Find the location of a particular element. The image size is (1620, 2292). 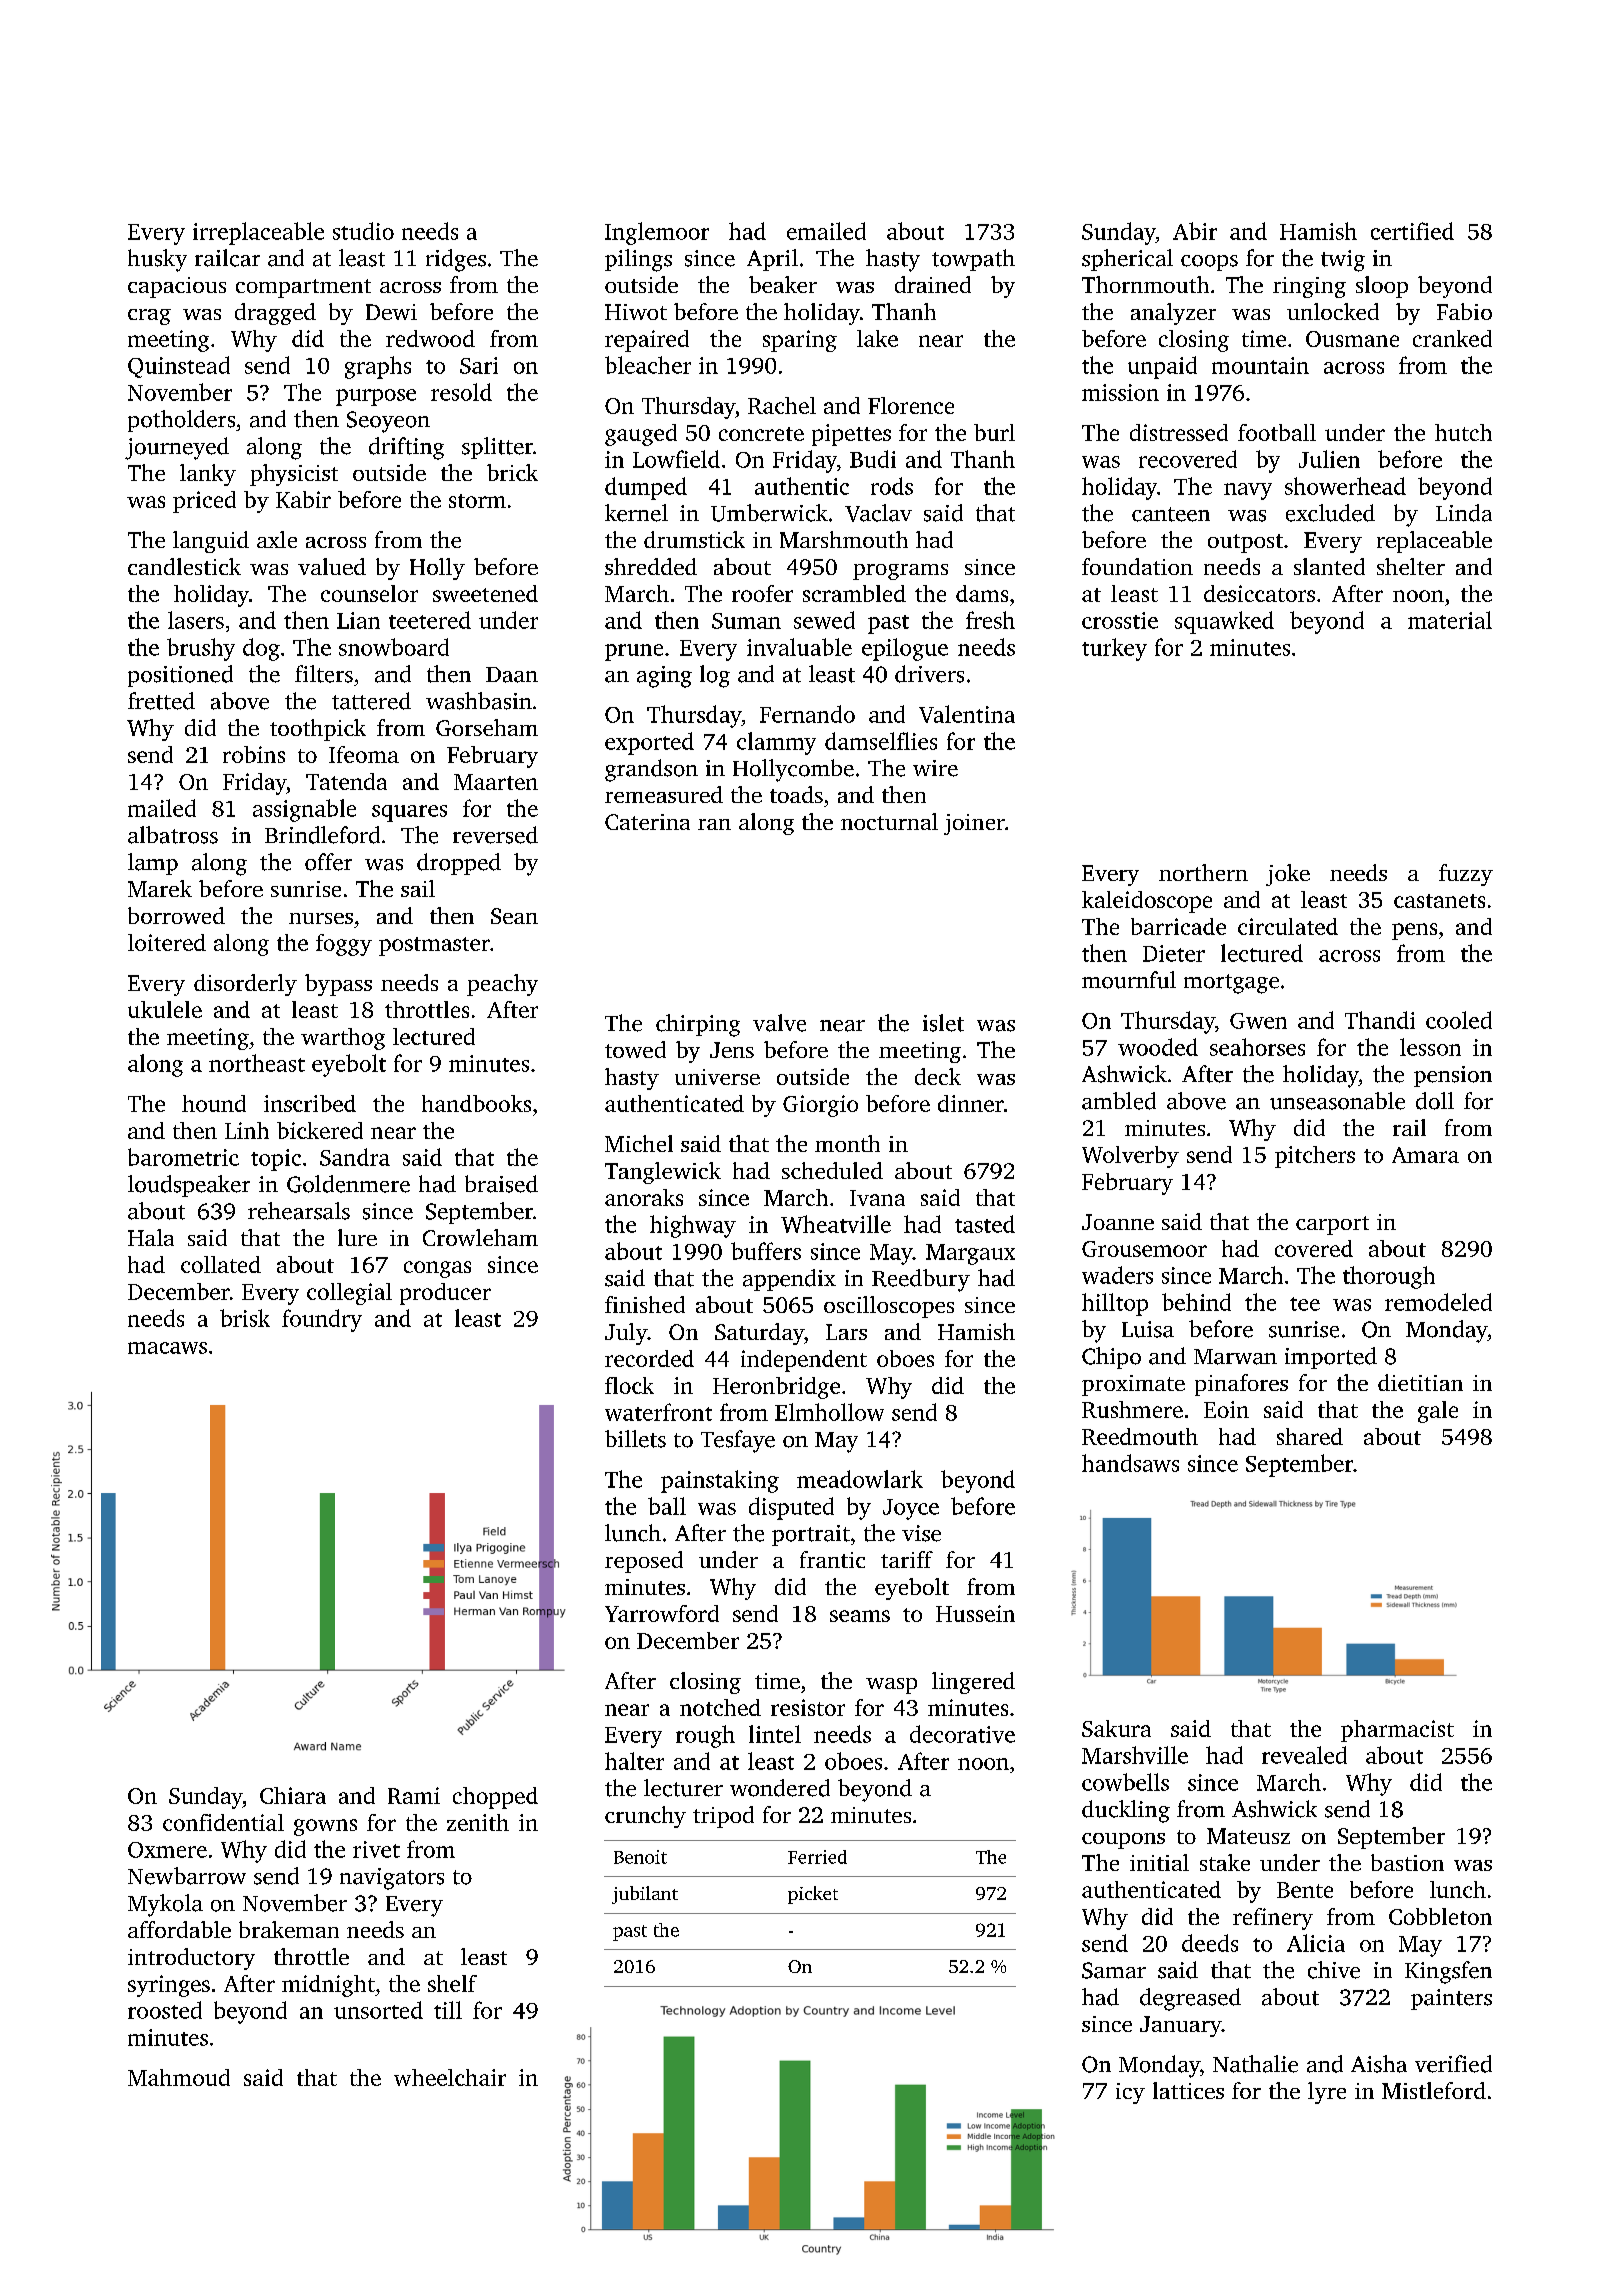

certified is located at coordinates (1412, 231).
